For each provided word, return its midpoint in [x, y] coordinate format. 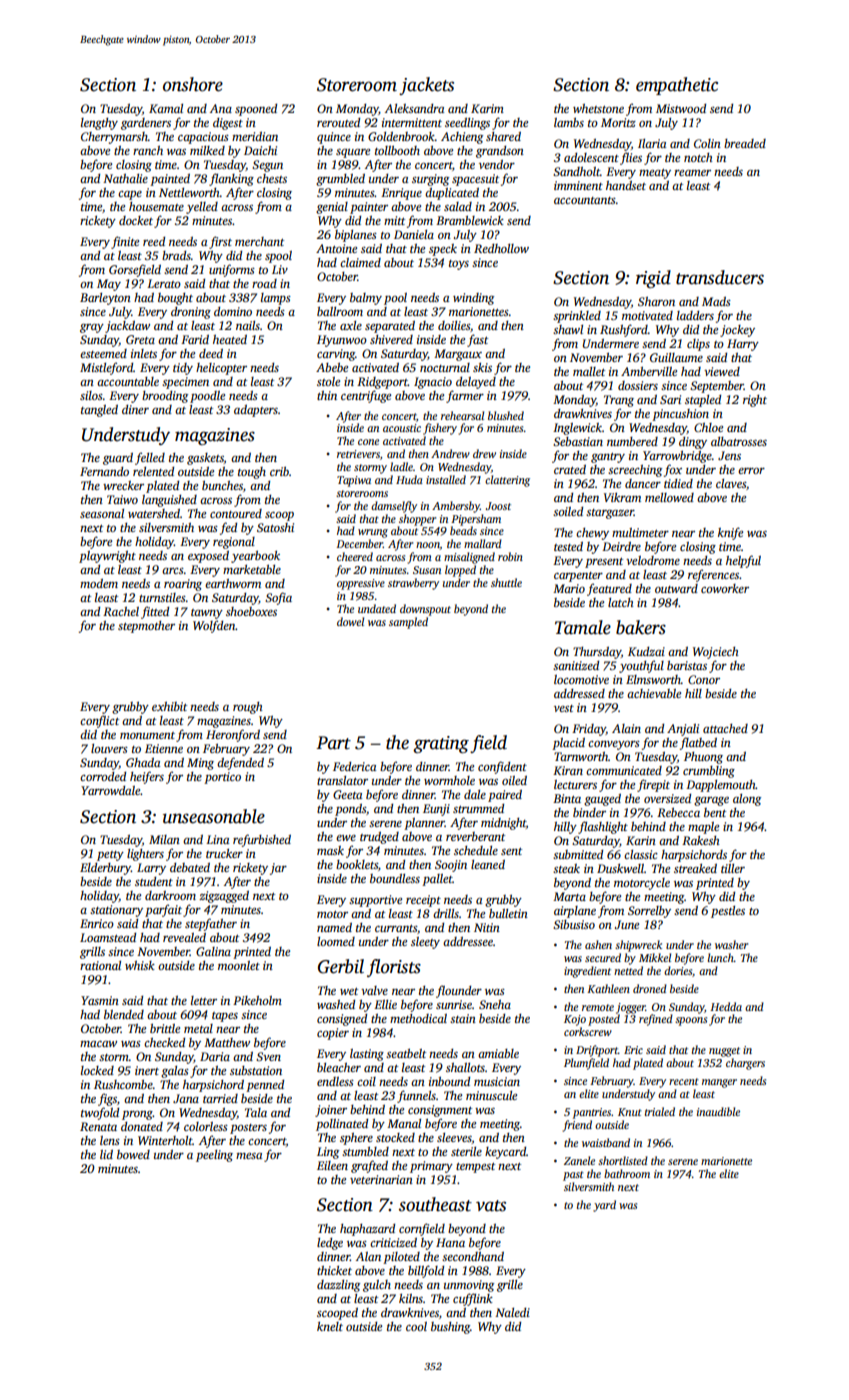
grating [441, 744]
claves [731, 483]
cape [130, 195]
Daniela [414, 234]
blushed [506, 415]
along [747, 800]
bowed [133, 1154]
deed [211, 353]
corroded [103, 776]
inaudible [718, 1111]
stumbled [365, 1151]
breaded [745, 143]
